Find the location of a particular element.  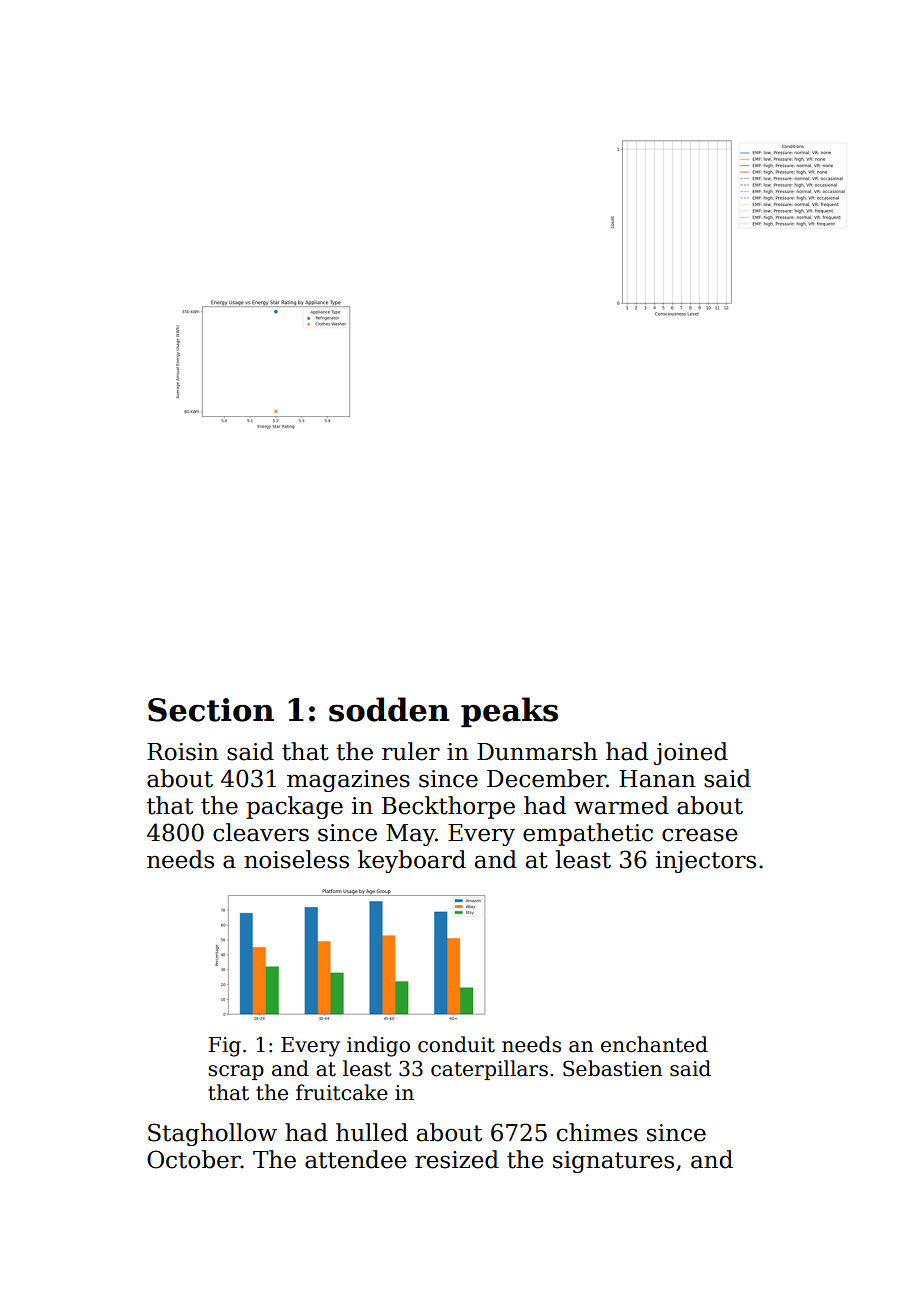

Roisin is located at coordinates (183, 752).
